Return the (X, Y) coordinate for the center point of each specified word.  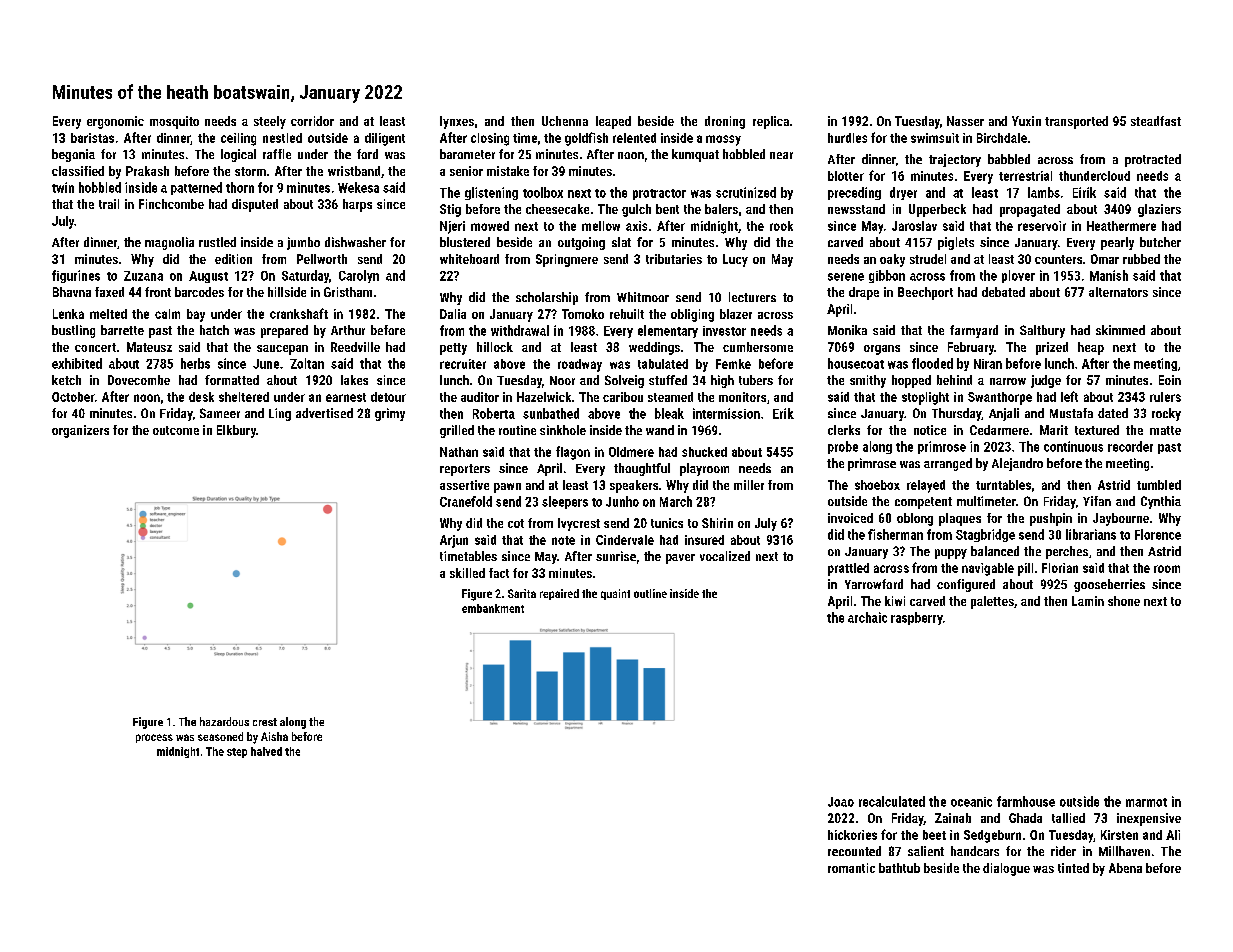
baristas (92, 138)
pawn (507, 488)
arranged (948, 464)
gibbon (887, 276)
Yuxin (1026, 121)
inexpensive (1149, 819)
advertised (324, 413)
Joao (841, 802)
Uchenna (565, 121)
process (154, 738)
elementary (668, 331)
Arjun (454, 541)
